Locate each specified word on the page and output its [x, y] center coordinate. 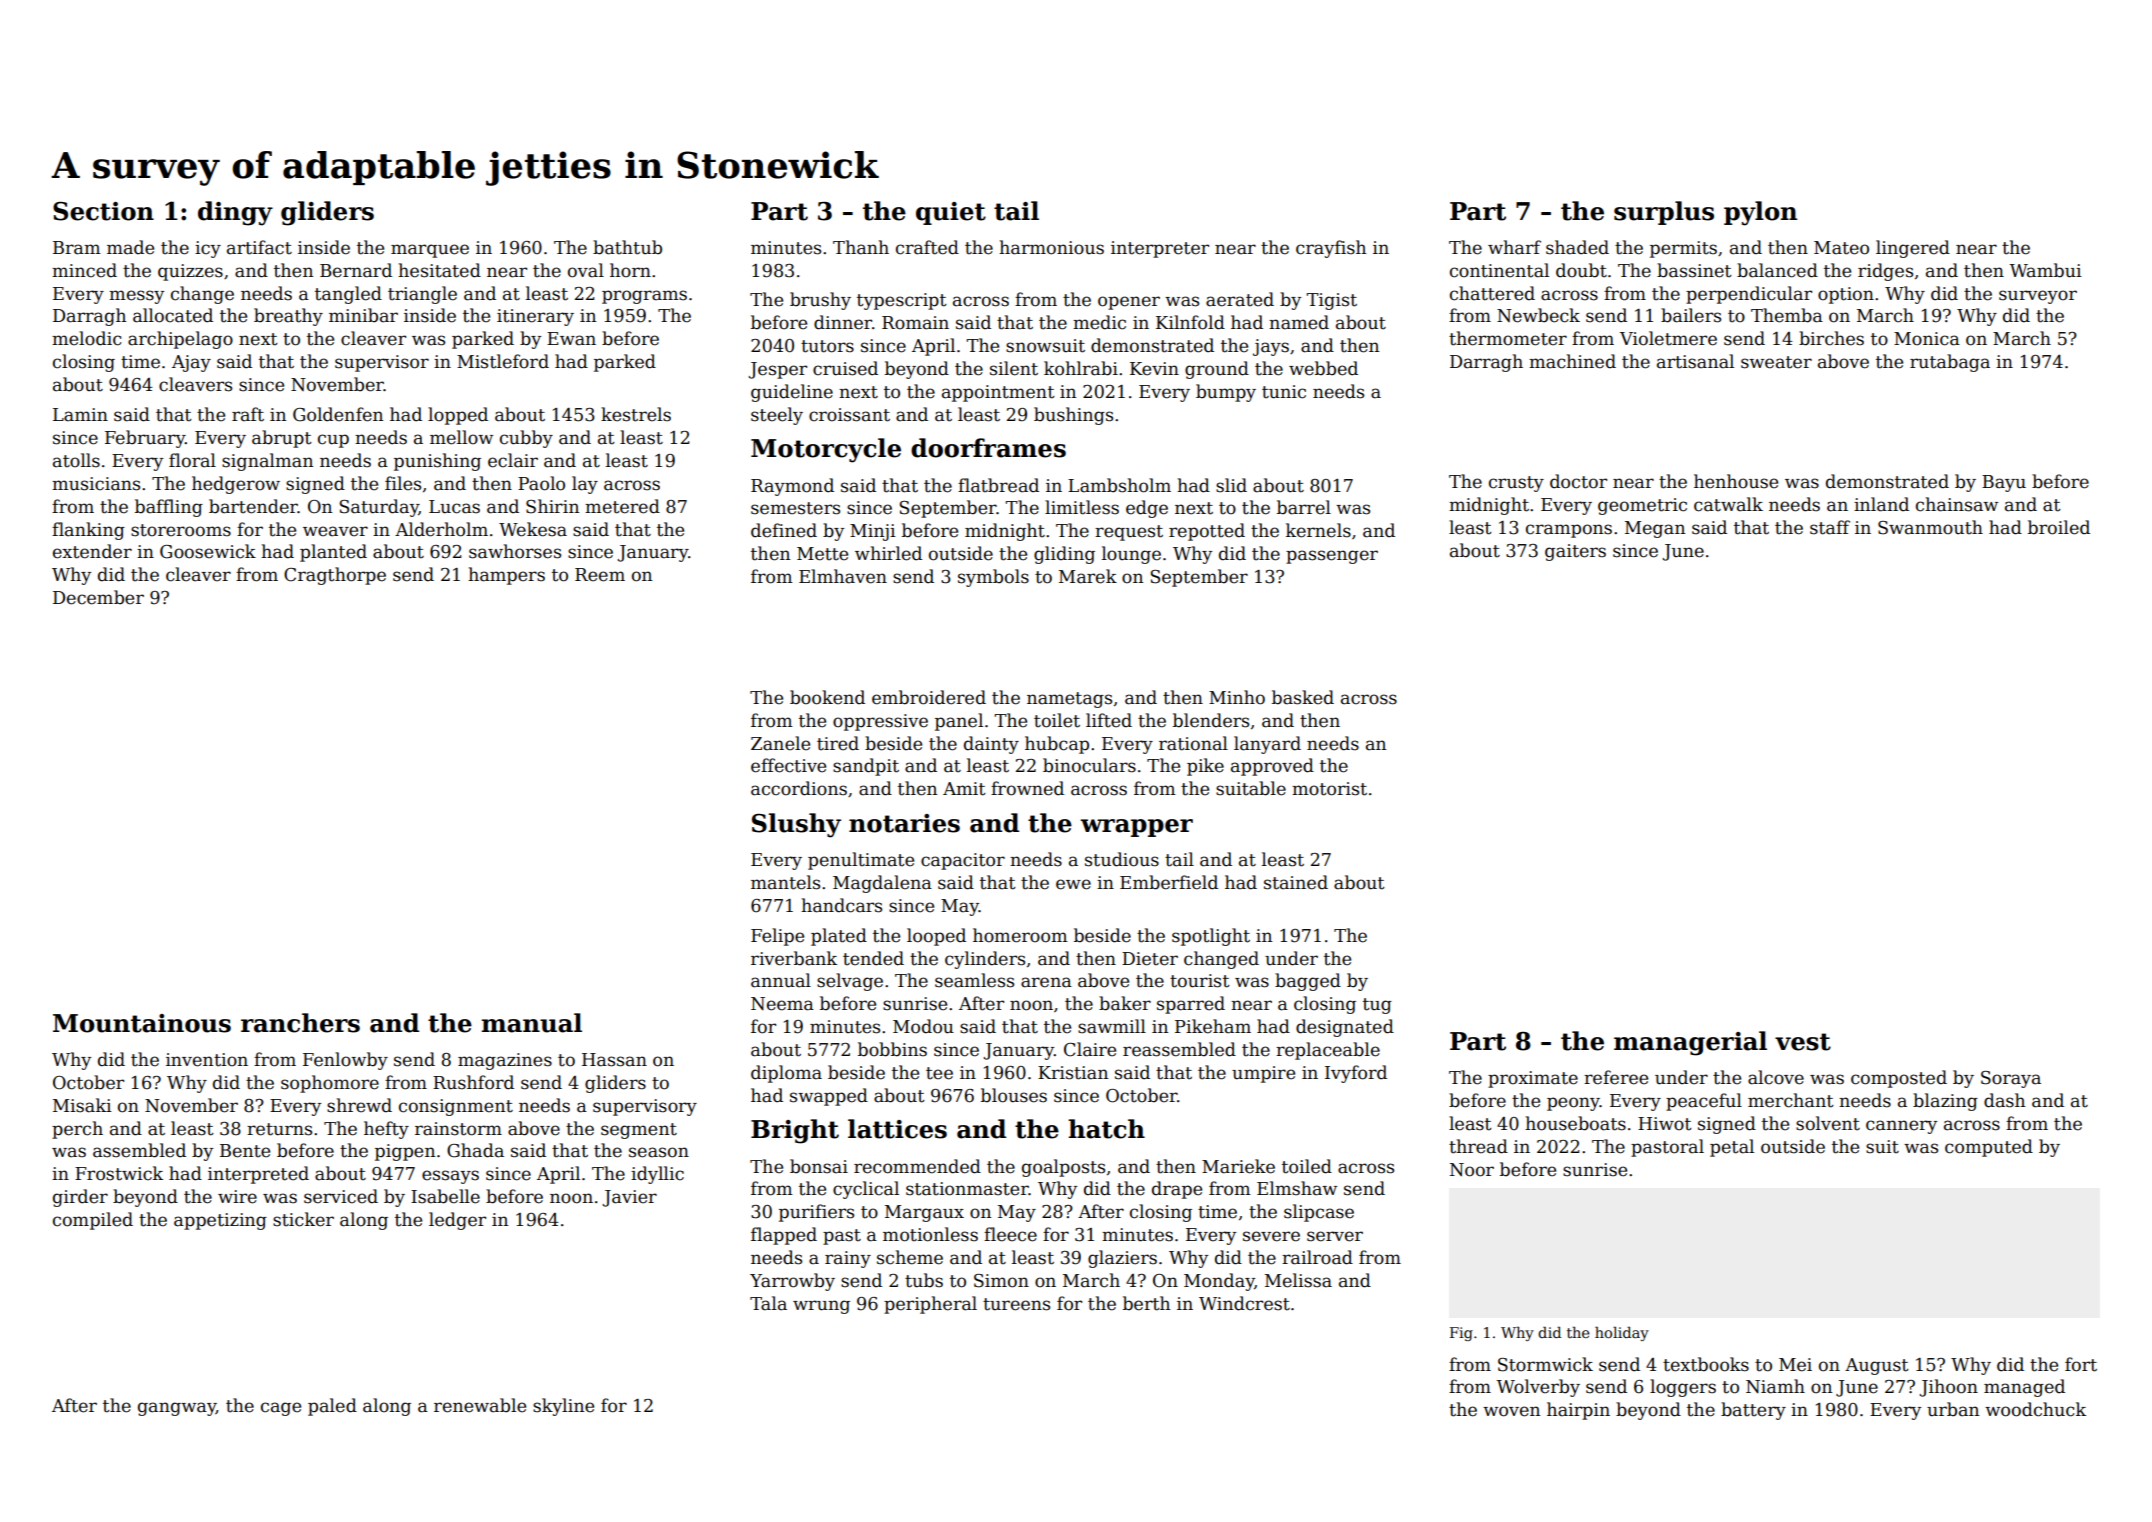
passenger [1332, 557]
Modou [923, 1026]
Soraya [2011, 1079]
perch [77, 1130]
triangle [422, 295]
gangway [177, 1409]
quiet [951, 213]
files [403, 483]
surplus [1664, 213]
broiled [2059, 527]
